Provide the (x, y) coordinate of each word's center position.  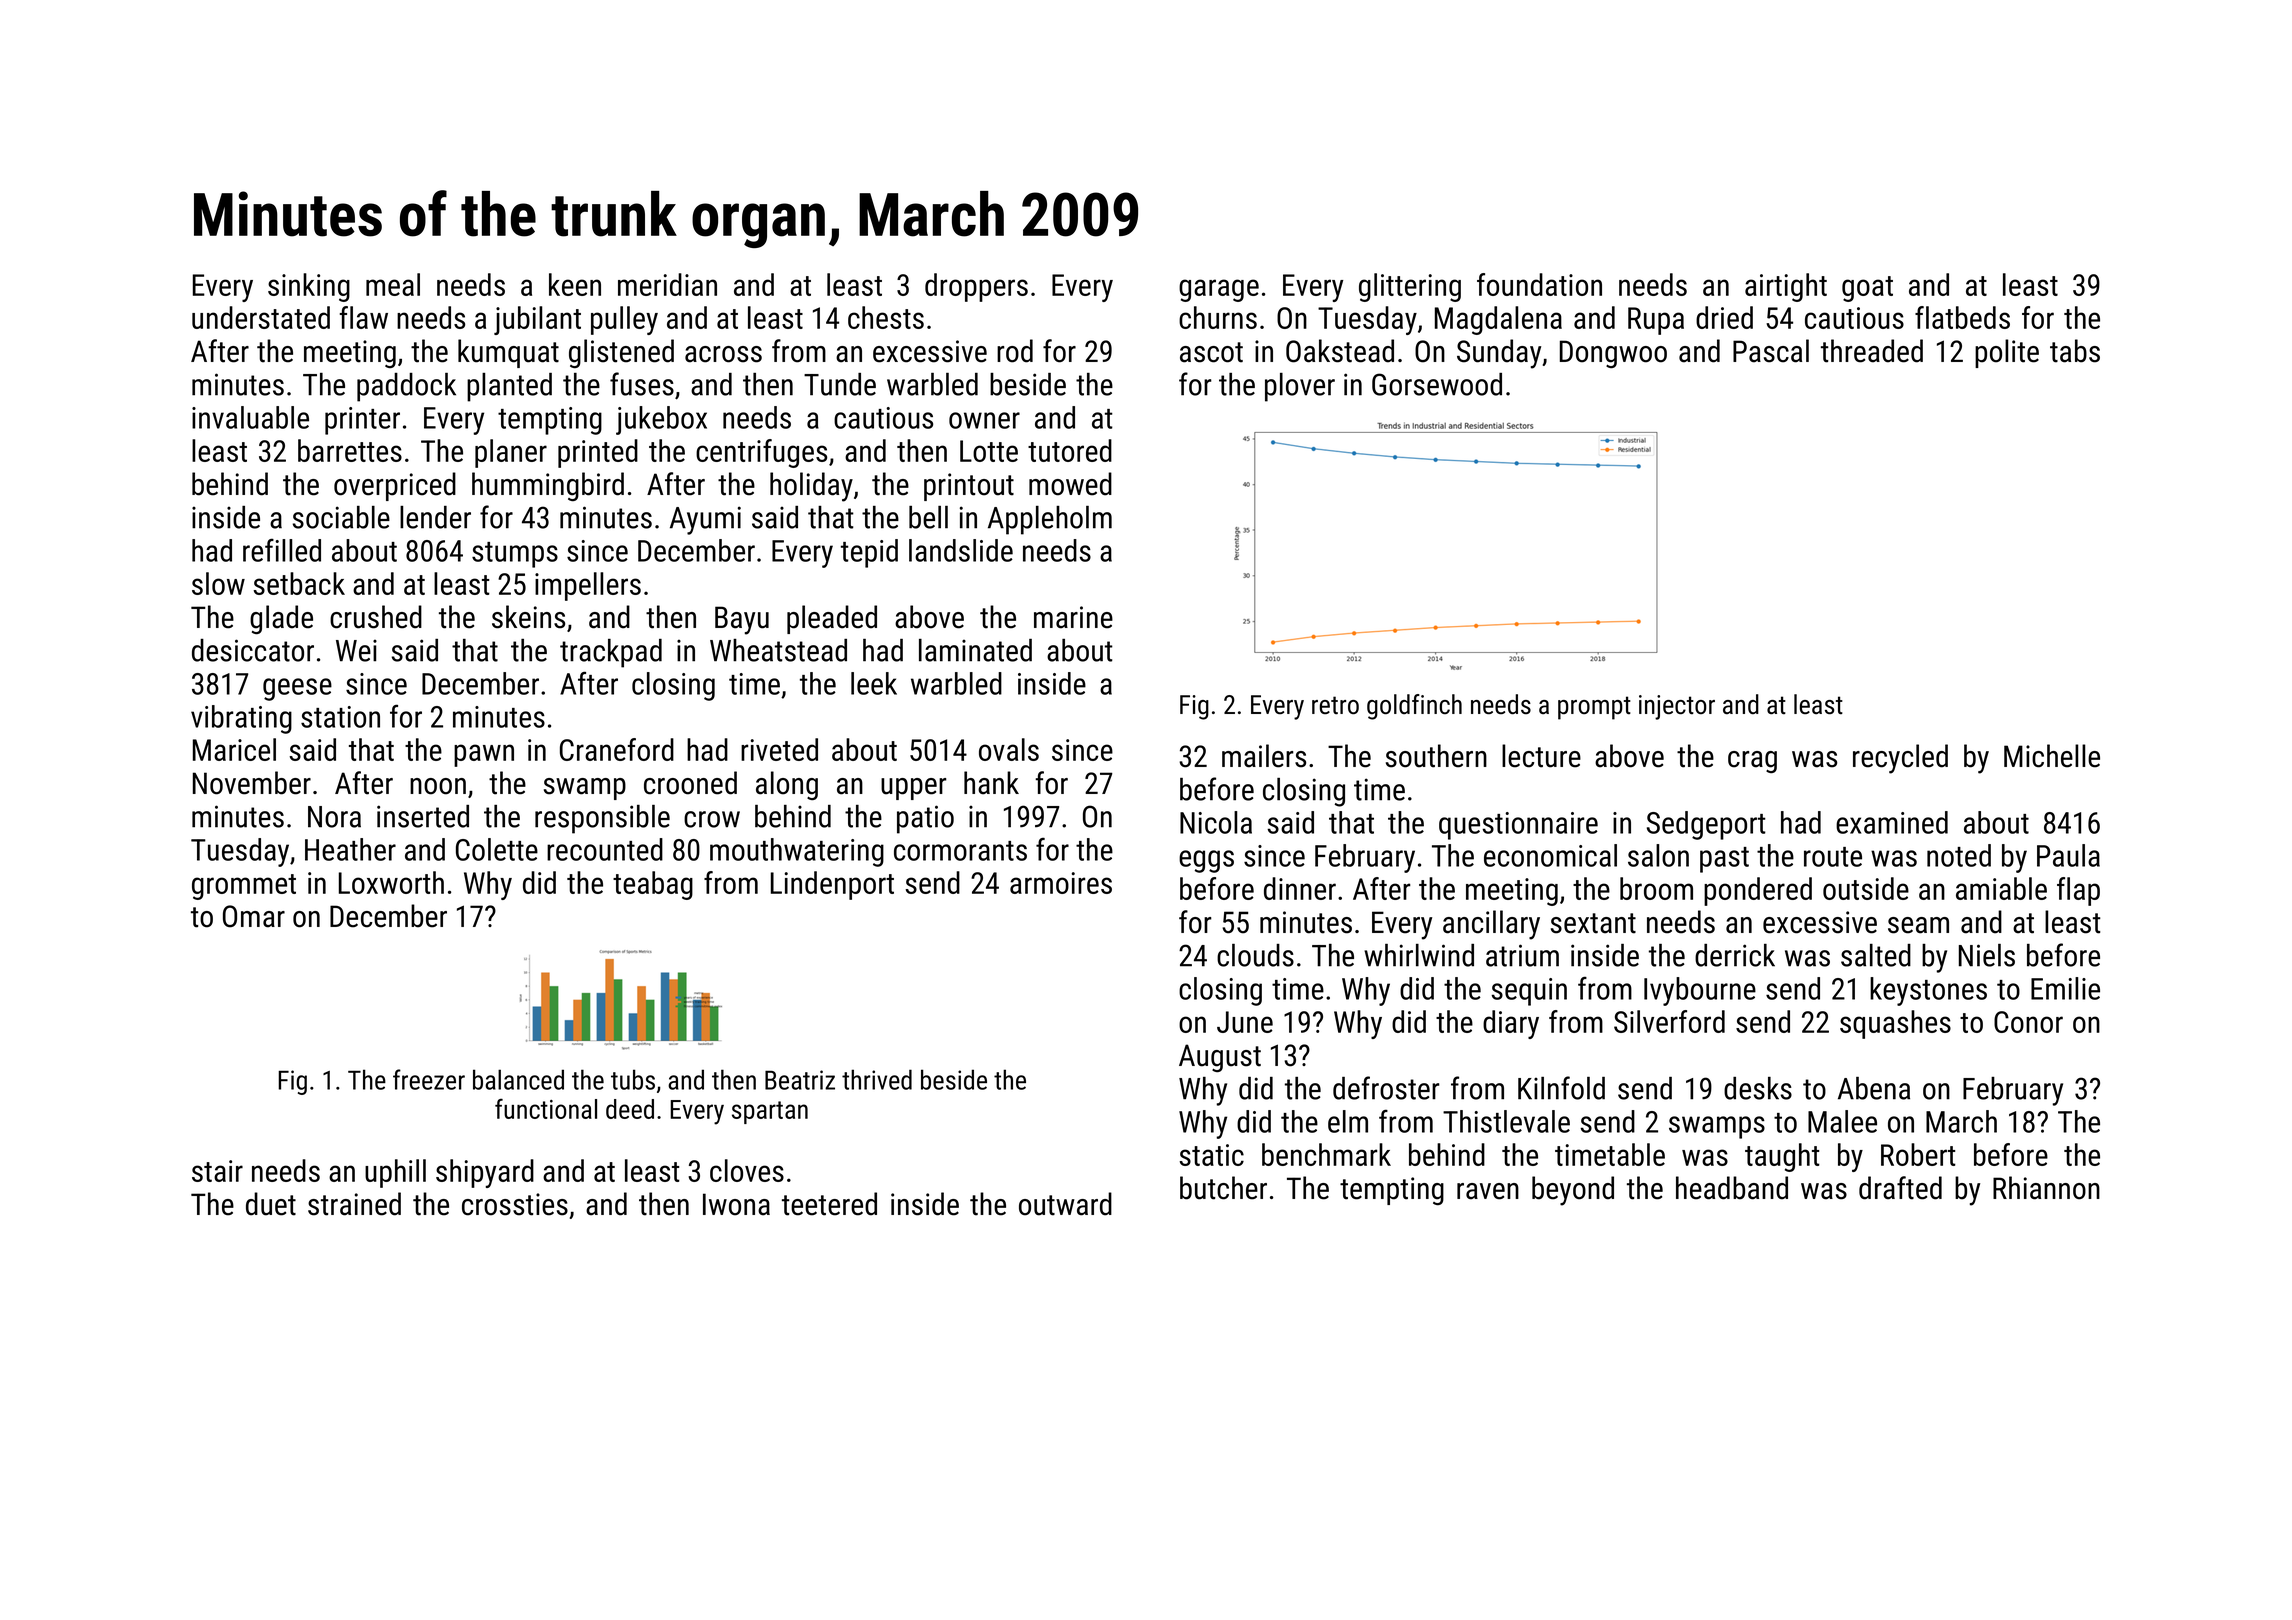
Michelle (2052, 756)
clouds (1255, 955)
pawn (484, 755)
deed (630, 1109)
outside (1866, 888)
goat (1867, 289)
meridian (667, 284)
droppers (976, 287)
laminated (975, 650)
